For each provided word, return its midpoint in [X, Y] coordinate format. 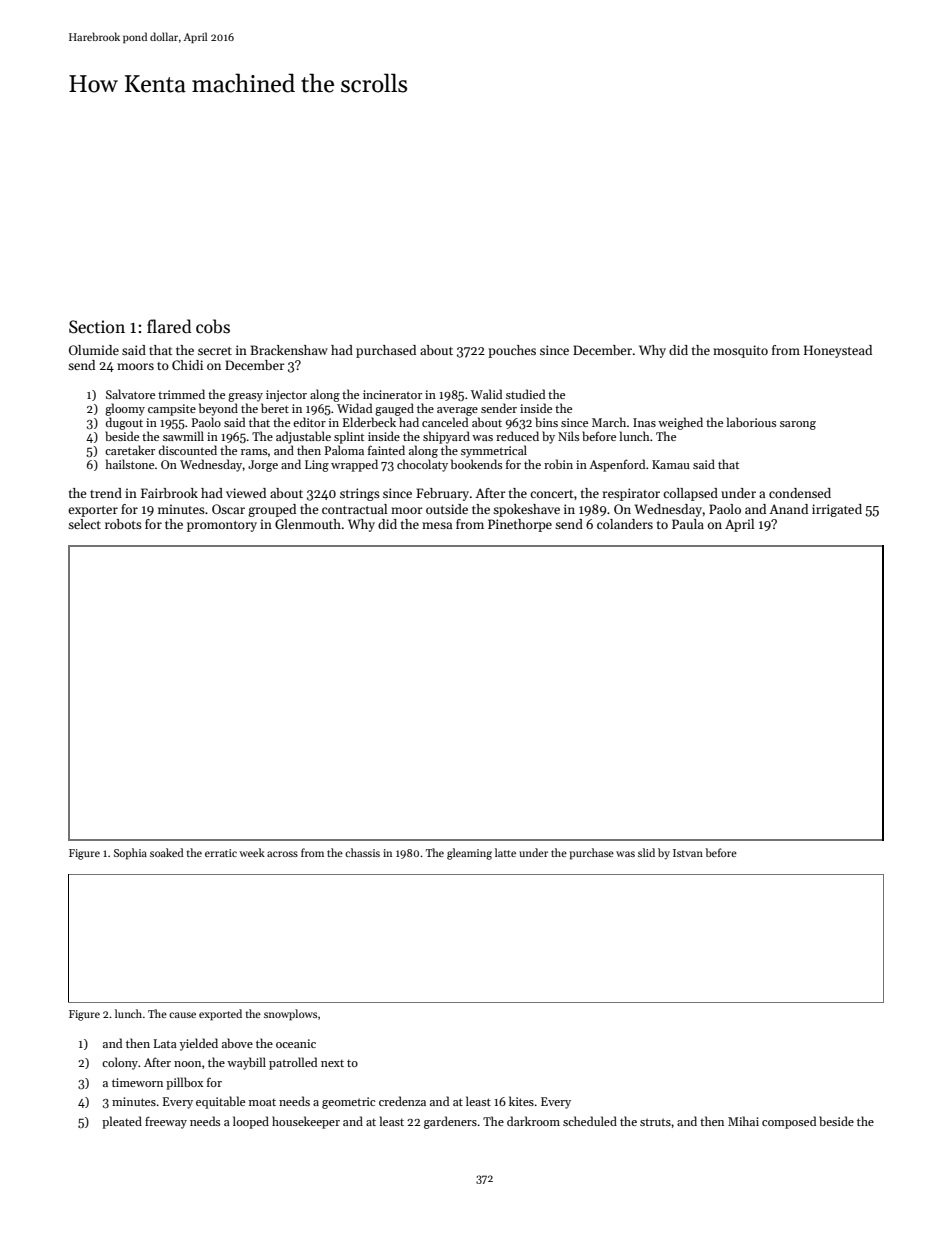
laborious [751, 422]
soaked [167, 852]
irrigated [837, 510]
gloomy [125, 409]
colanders [625, 524]
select [84, 524]
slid [646, 852]
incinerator [392, 394]
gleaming [469, 854]
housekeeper [306, 1122]
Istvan [688, 853]
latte [505, 852]
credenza [402, 1101]
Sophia [130, 854]
